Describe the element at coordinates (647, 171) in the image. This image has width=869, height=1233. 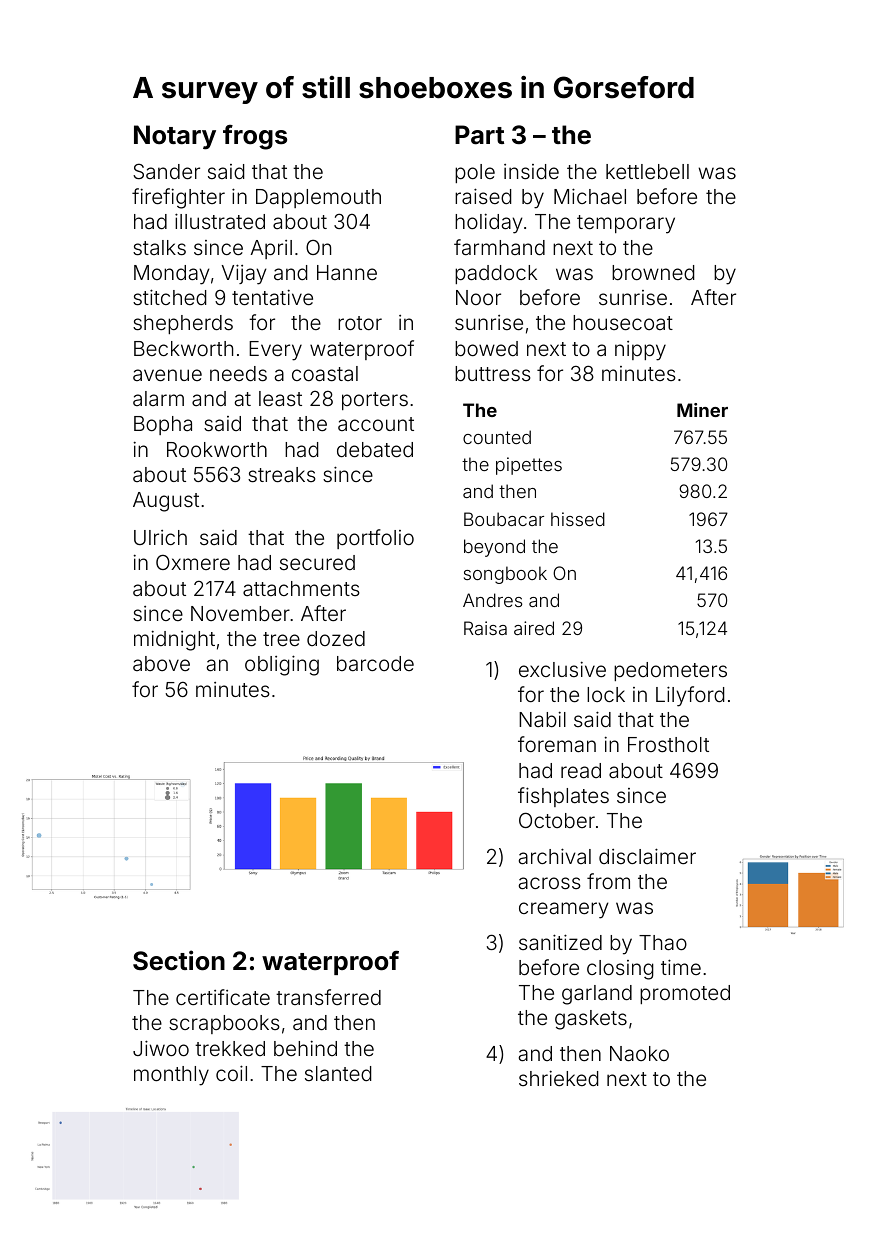
I see `kettlebell` at that location.
